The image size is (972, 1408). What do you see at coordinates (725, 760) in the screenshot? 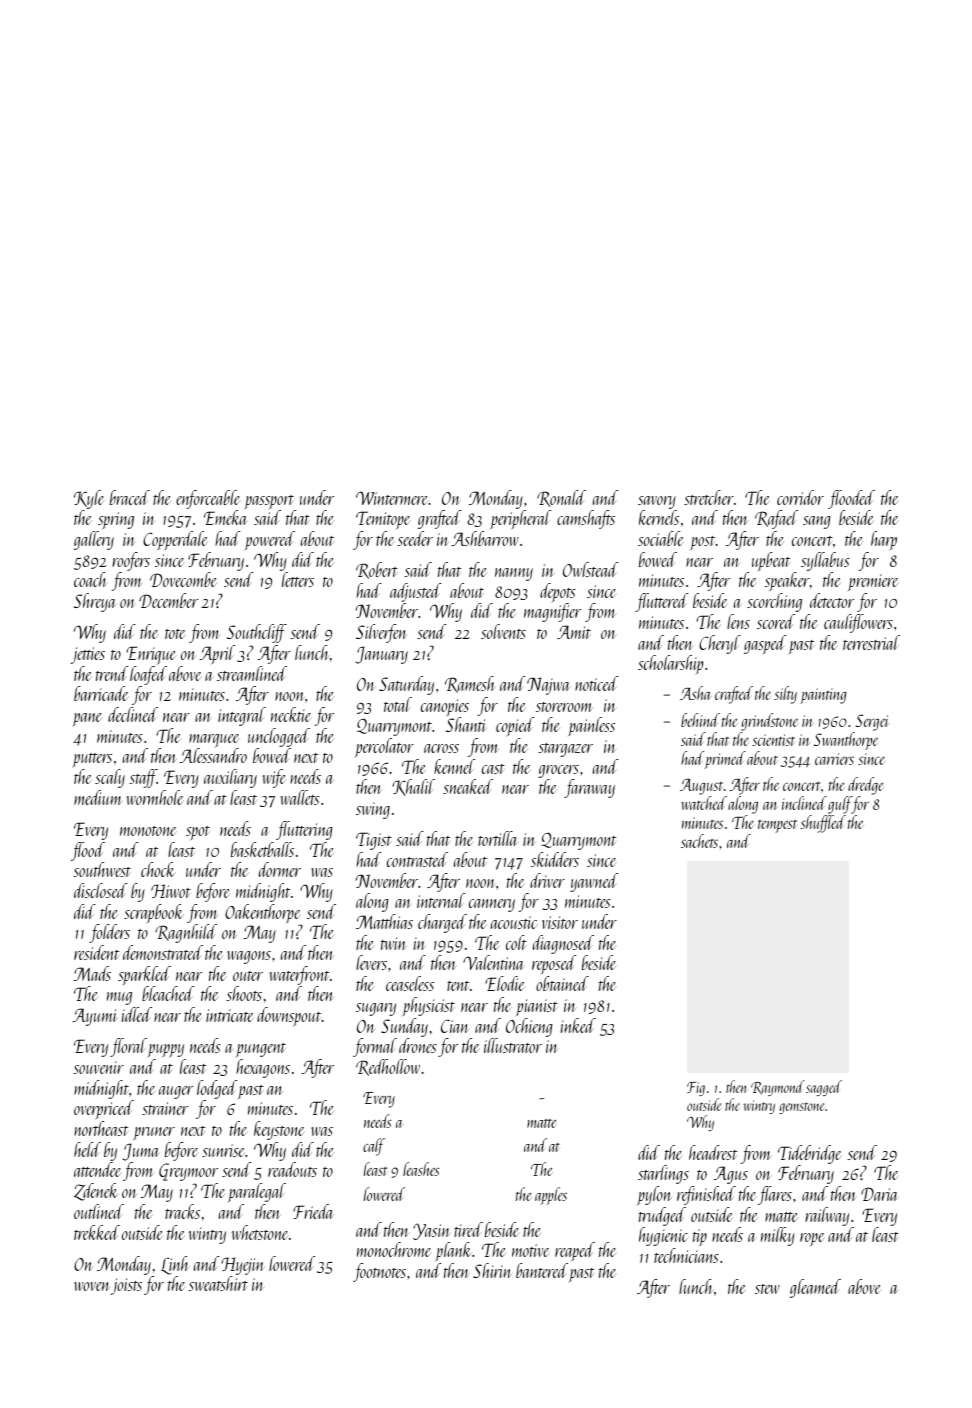
I see `primed` at bounding box center [725, 760].
